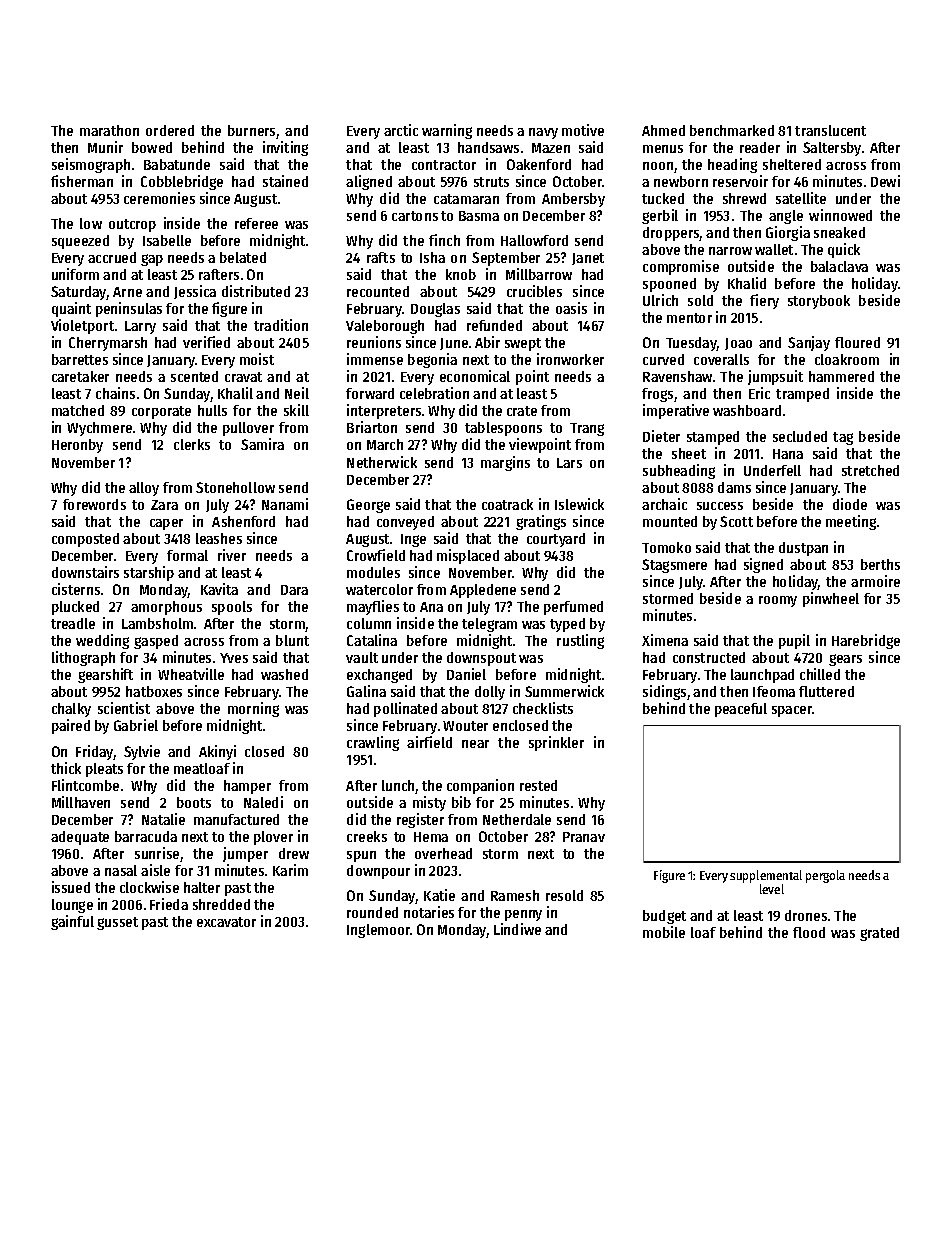  What do you see at coordinates (826, 691) in the page?
I see `fluttered` at bounding box center [826, 691].
